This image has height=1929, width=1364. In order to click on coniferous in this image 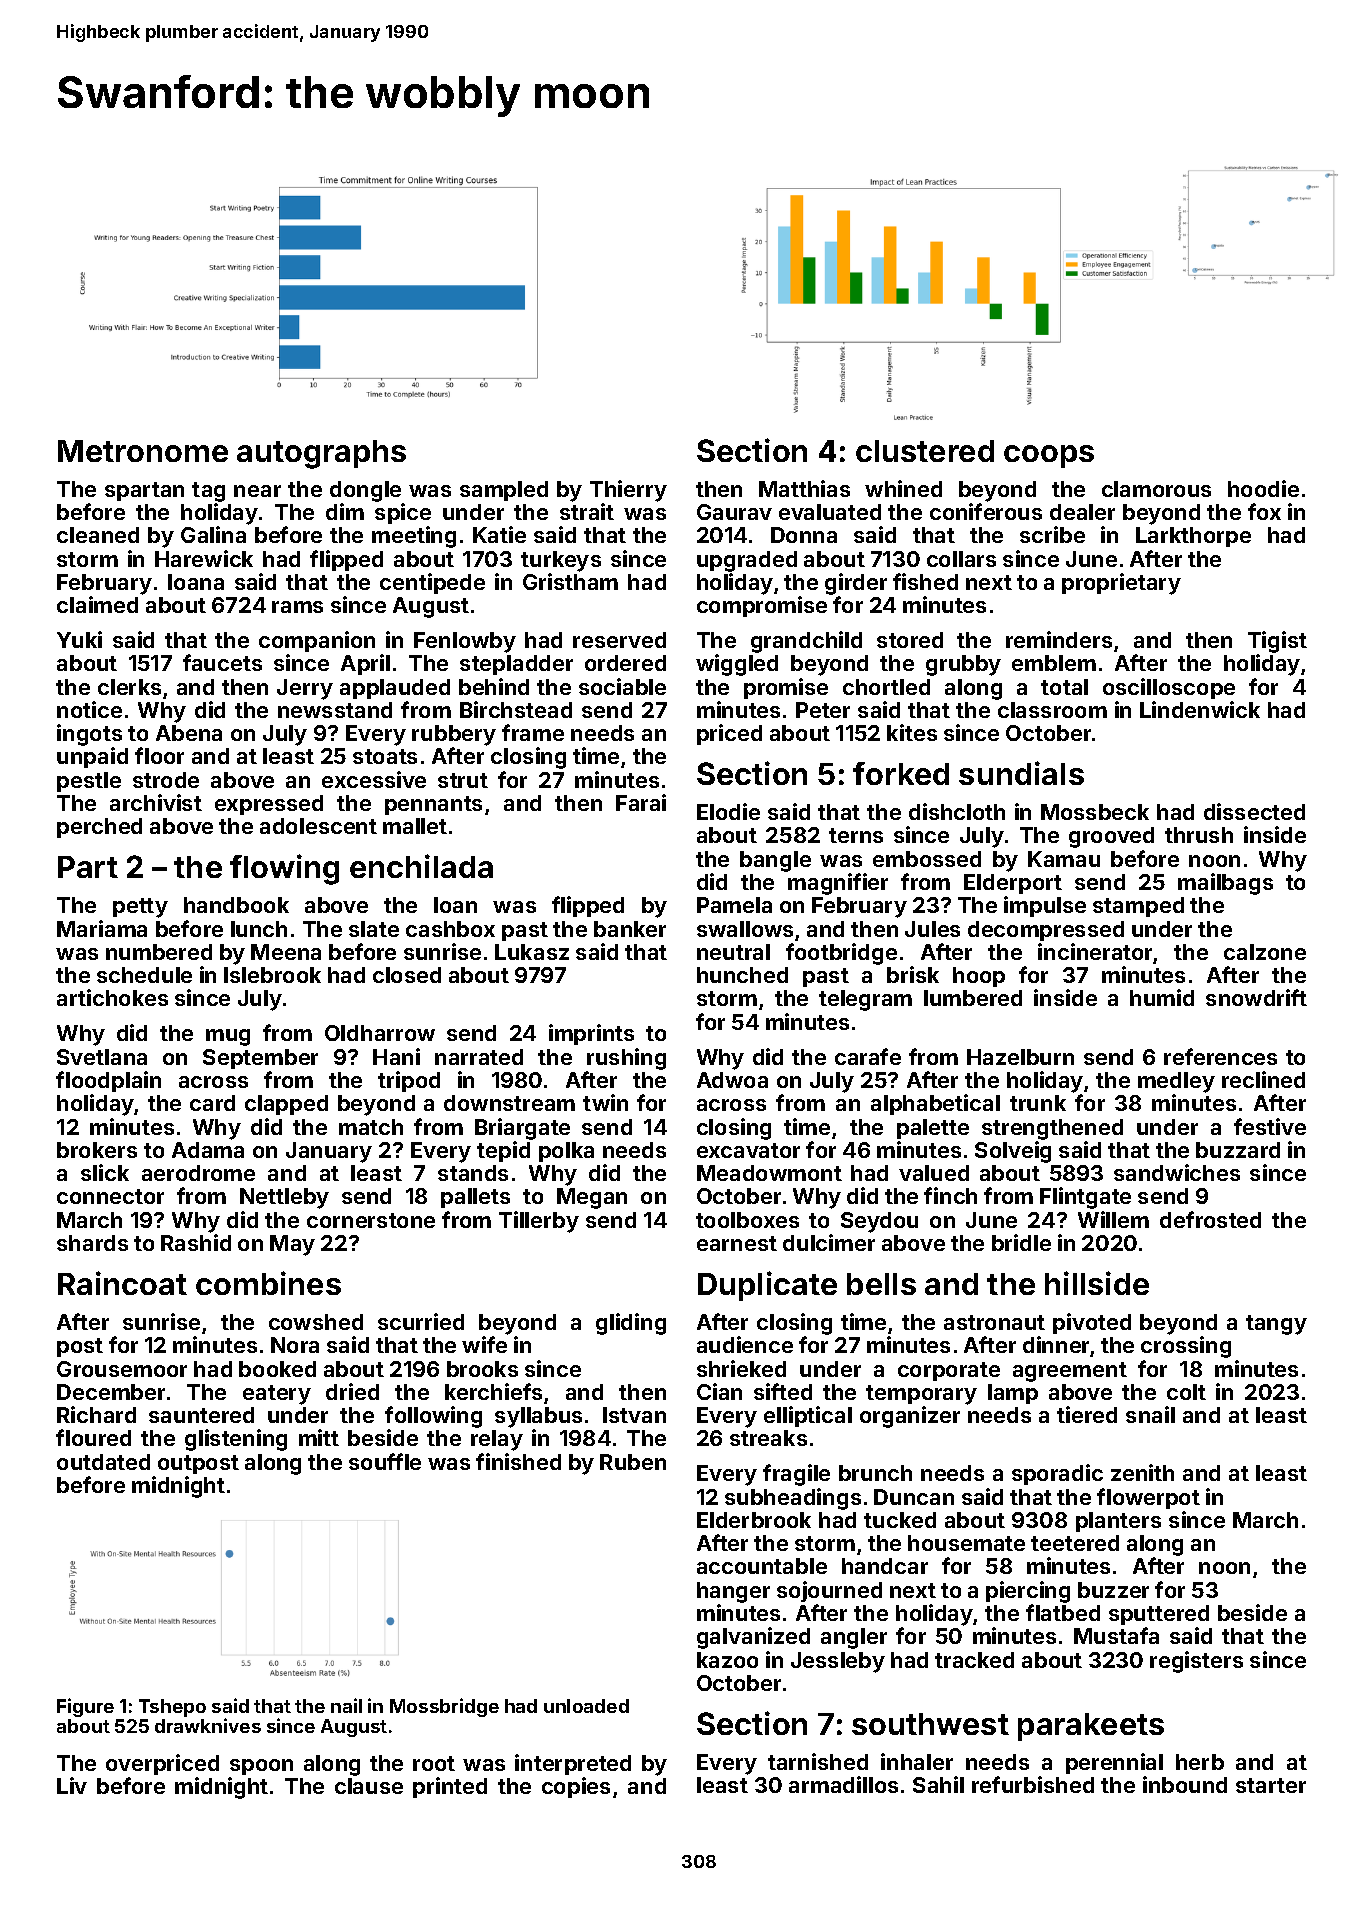, I will do `click(986, 511)`.
